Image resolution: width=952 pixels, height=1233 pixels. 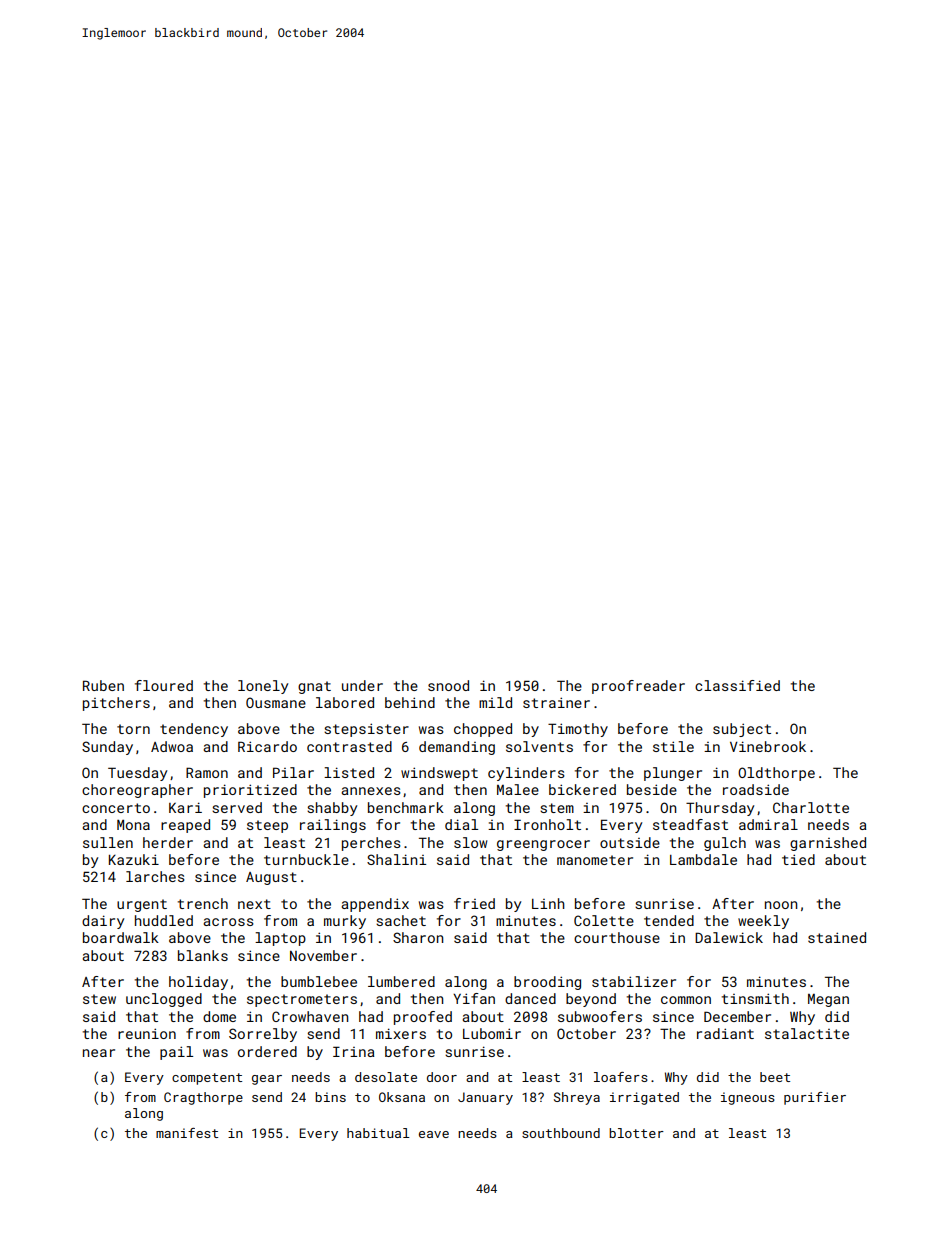 I want to click on Dalewick, so click(x=729, y=937).
